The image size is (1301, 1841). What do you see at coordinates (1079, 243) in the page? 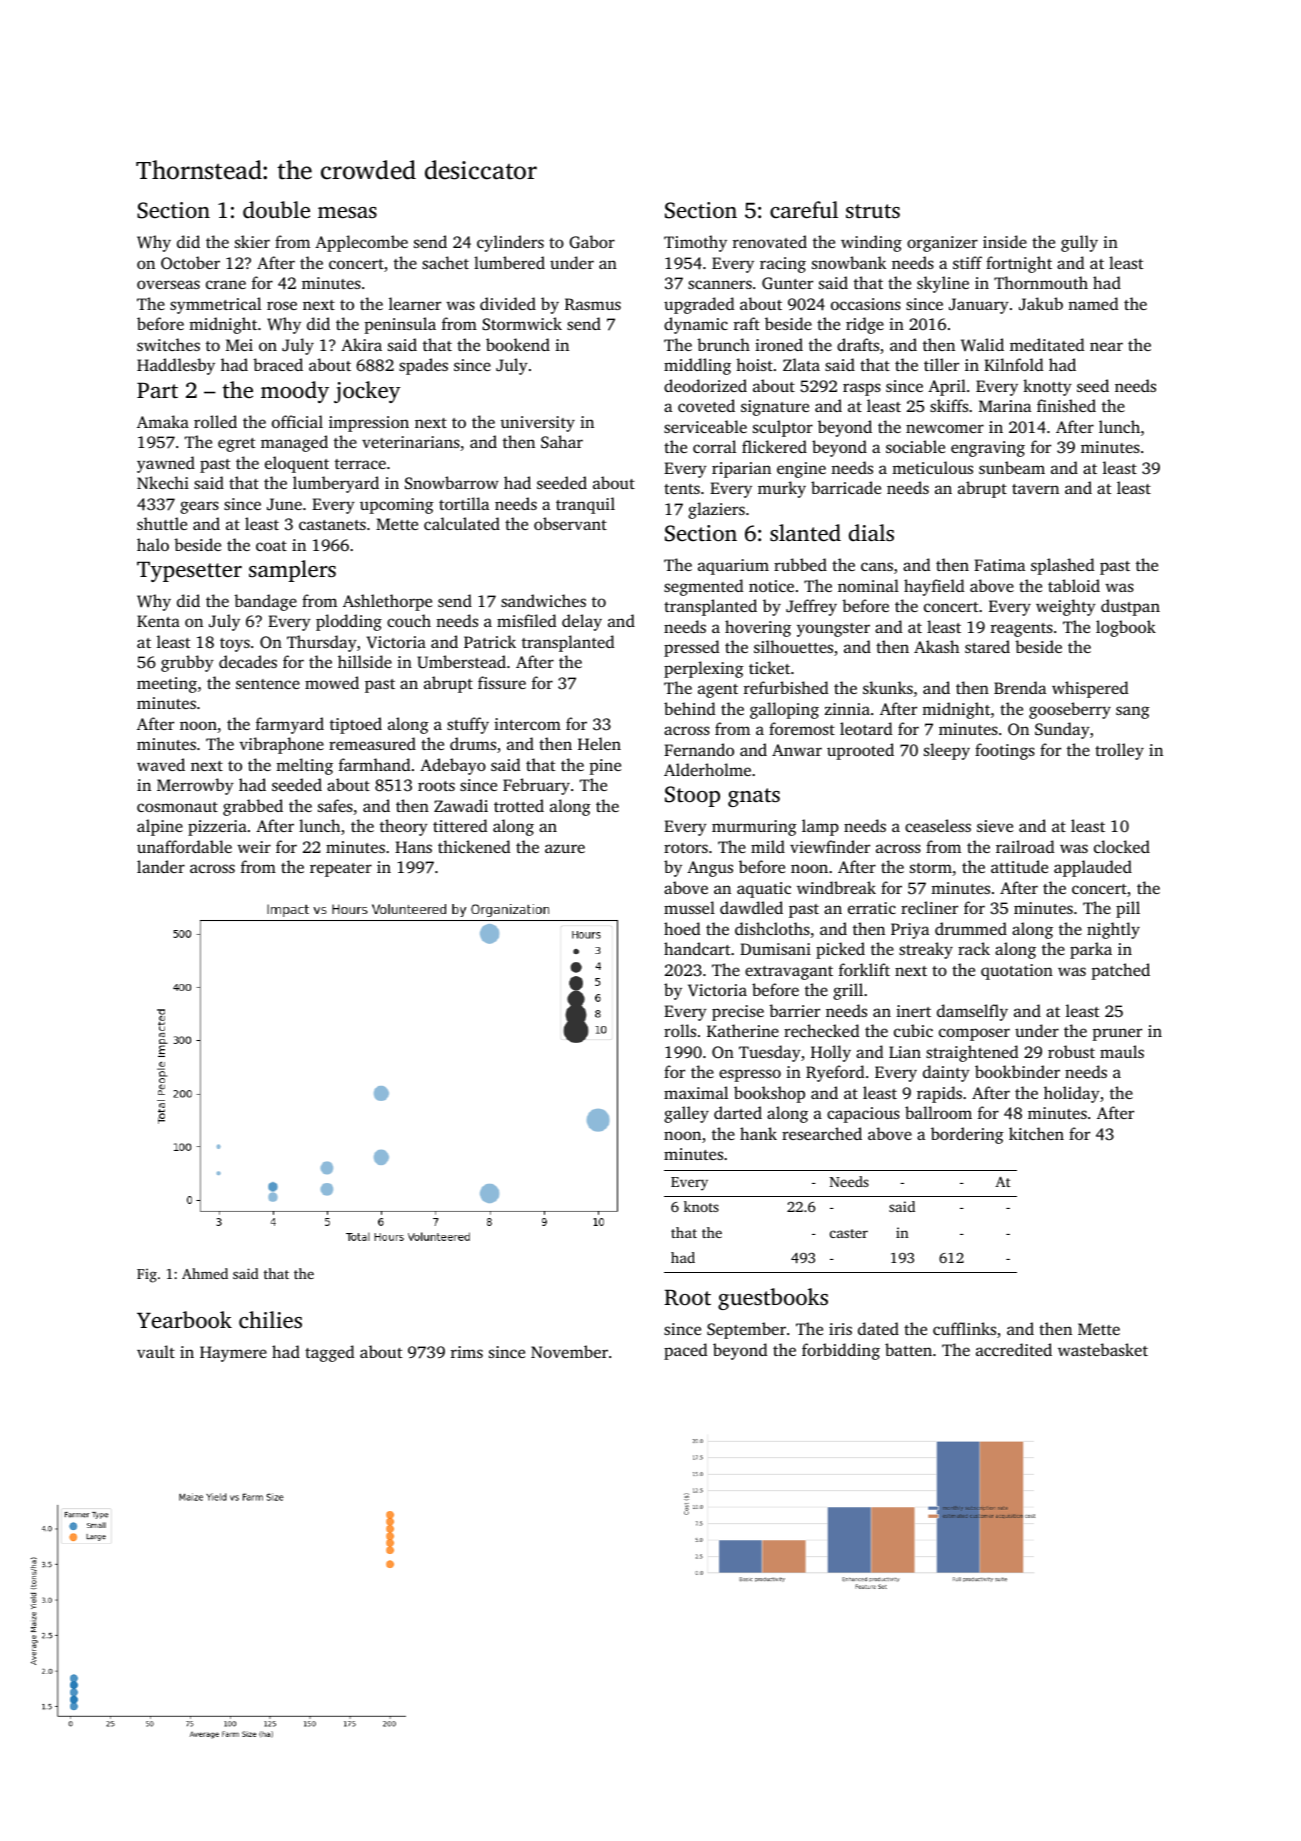
I see `gully` at bounding box center [1079, 243].
